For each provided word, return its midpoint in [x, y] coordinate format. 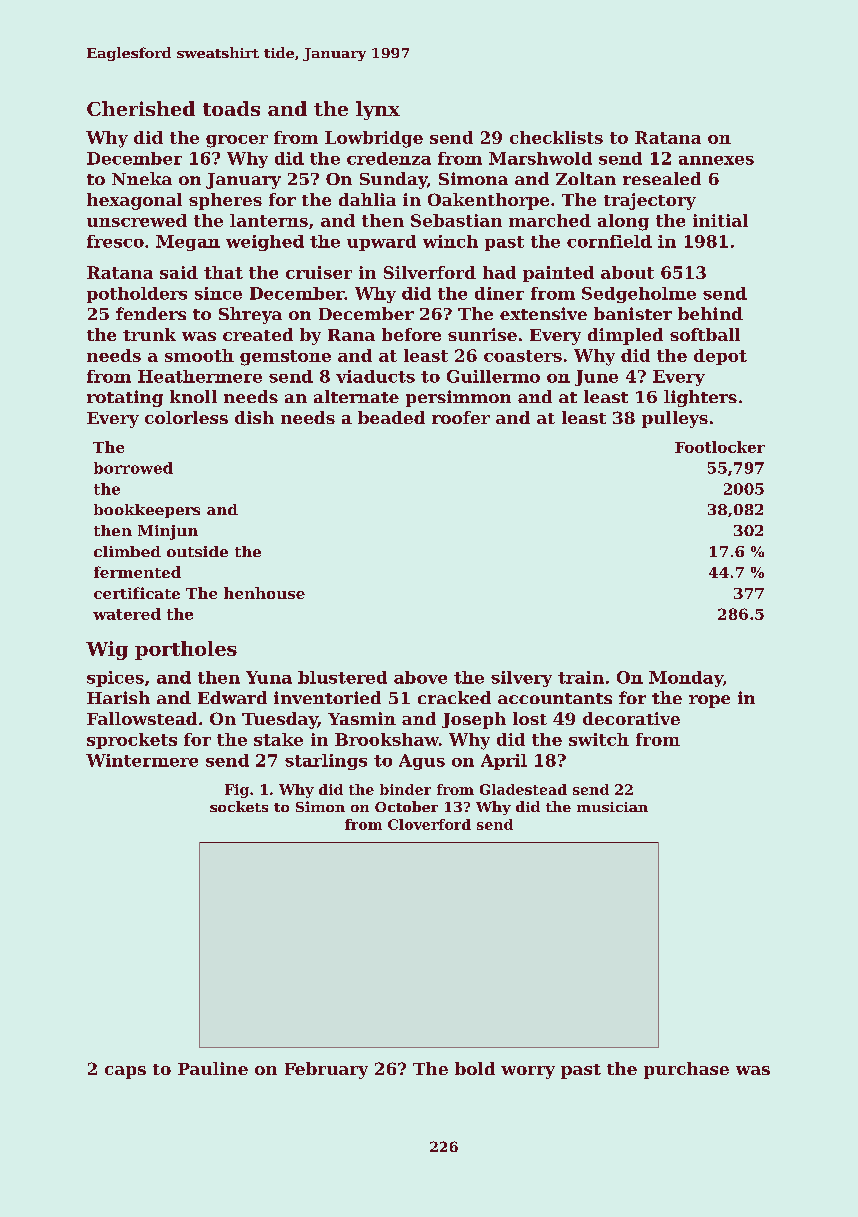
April [504, 762]
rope [709, 701]
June [596, 378]
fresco [115, 241]
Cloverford [429, 824]
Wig [107, 650]
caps [125, 1072]
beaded [391, 417]
